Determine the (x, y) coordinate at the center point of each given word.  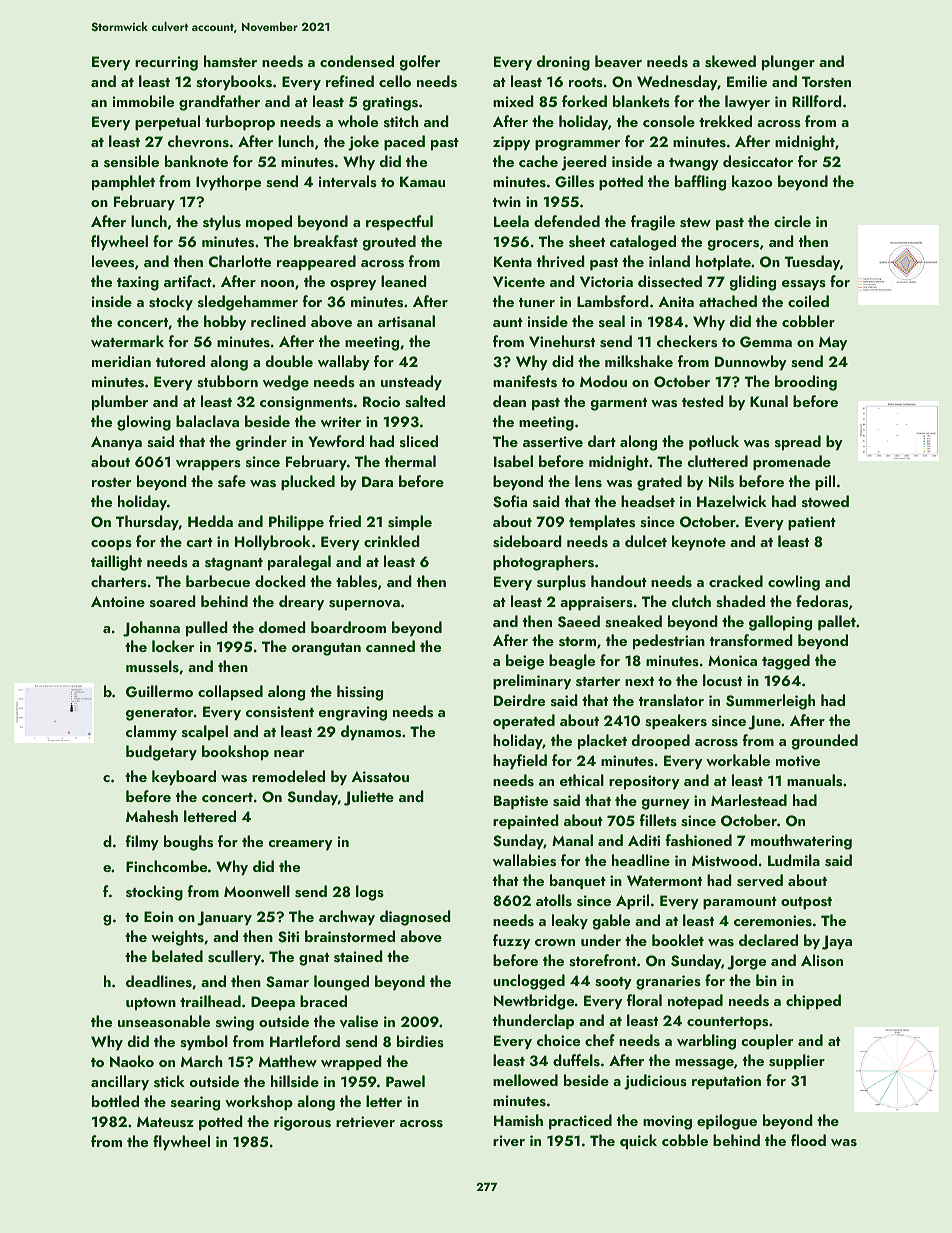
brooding (806, 383)
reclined (278, 321)
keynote (699, 543)
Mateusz (165, 1122)
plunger (788, 63)
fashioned (699, 840)
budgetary (161, 753)
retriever (365, 1122)
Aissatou (380, 777)
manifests (525, 381)
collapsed (230, 693)
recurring (166, 63)
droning (563, 63)
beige (525, 662)
